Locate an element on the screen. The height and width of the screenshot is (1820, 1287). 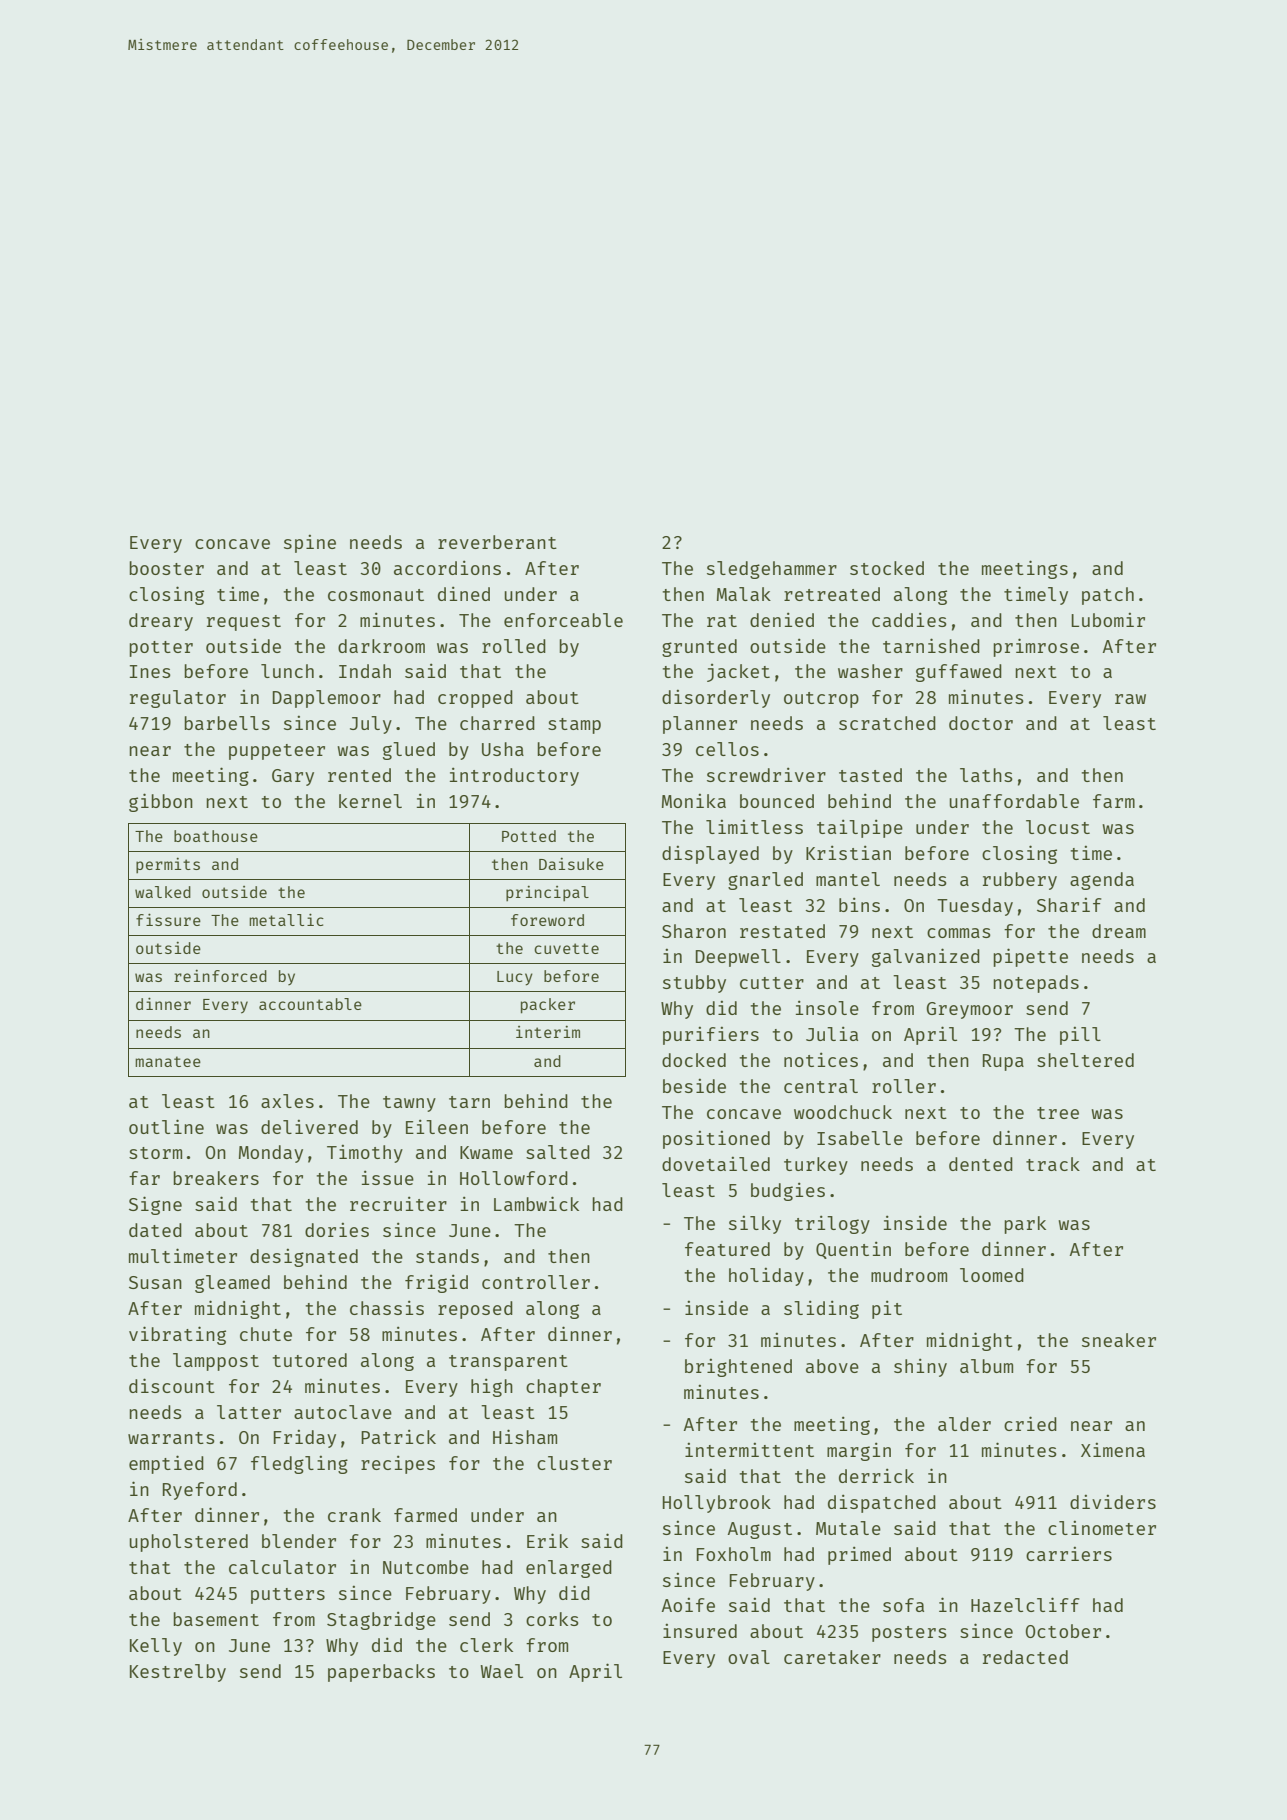
reverberant is located at coordinates (497, 542).
